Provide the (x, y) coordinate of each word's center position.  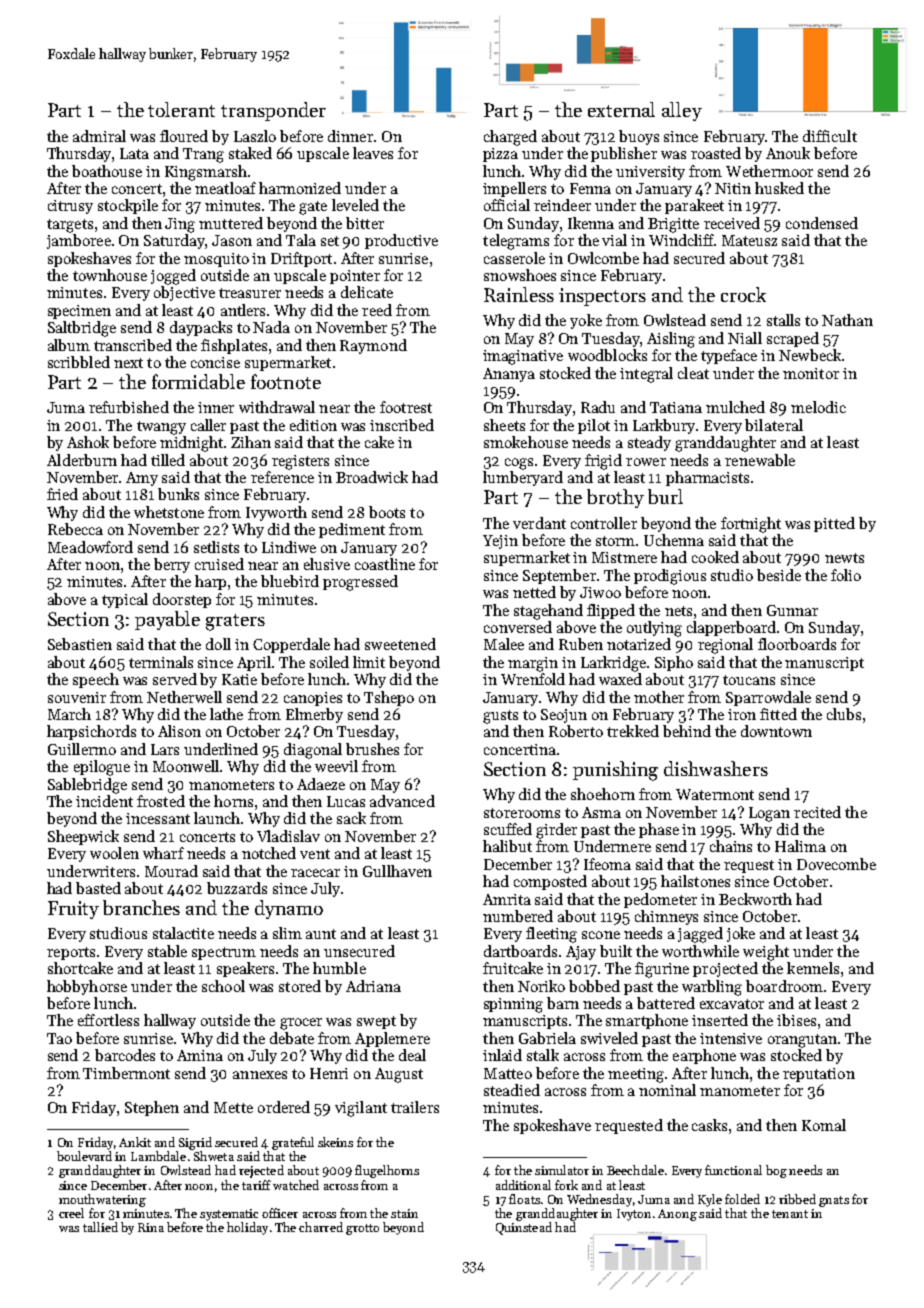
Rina (151, 1227)
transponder (273, 111)
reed (377, 310)
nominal (667, 1090)
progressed (360, 583)
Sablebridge (87, 786)
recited (817, 812)
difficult (830, 136)
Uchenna (674, 540)
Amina (200, 1055)
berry (172, 565)
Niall (745, 338)
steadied (512, 1090)
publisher (624, 154)
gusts (500, 717)
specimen (79, 312)
